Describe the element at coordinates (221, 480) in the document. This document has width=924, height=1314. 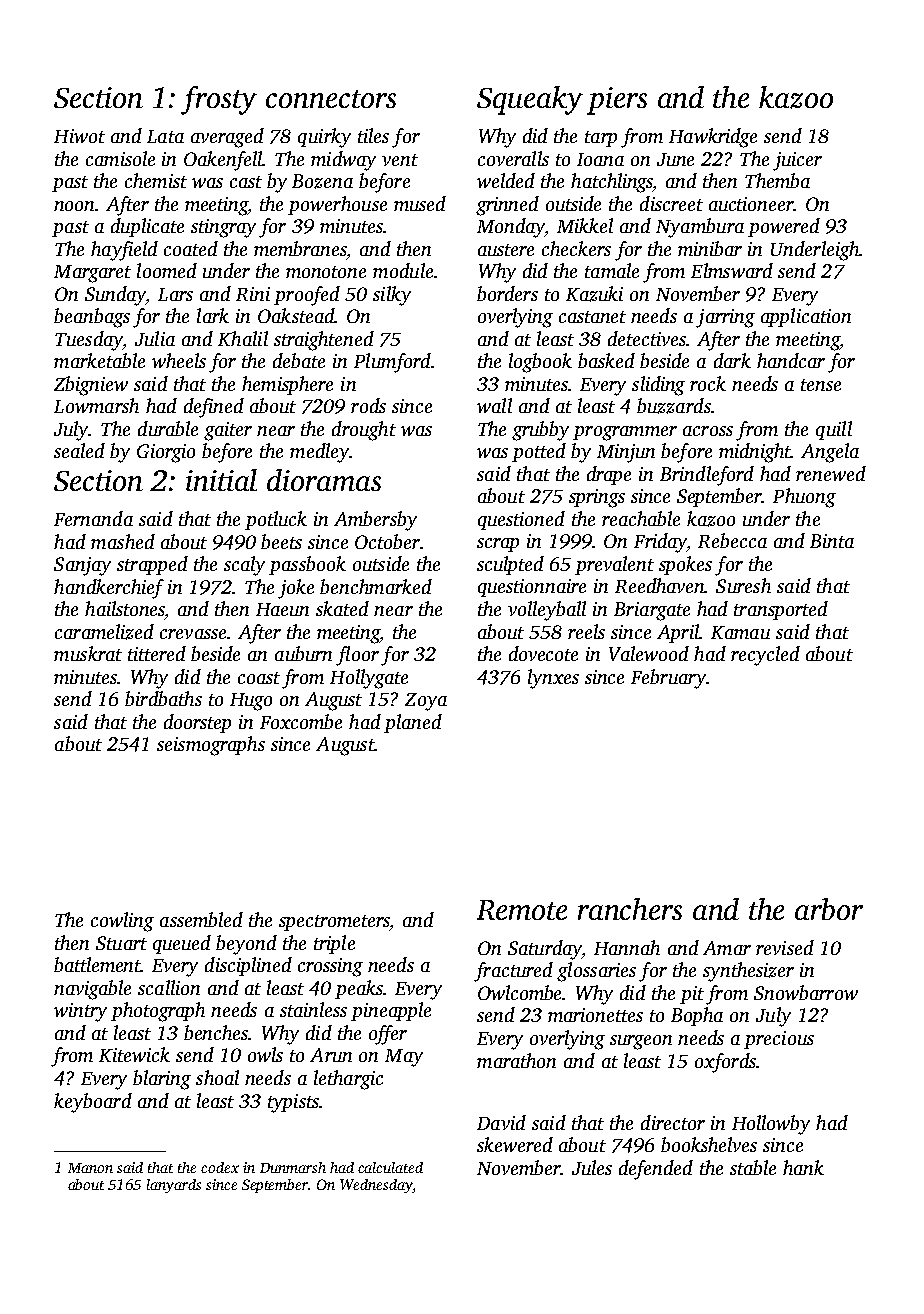
I see `initial` at that location.
